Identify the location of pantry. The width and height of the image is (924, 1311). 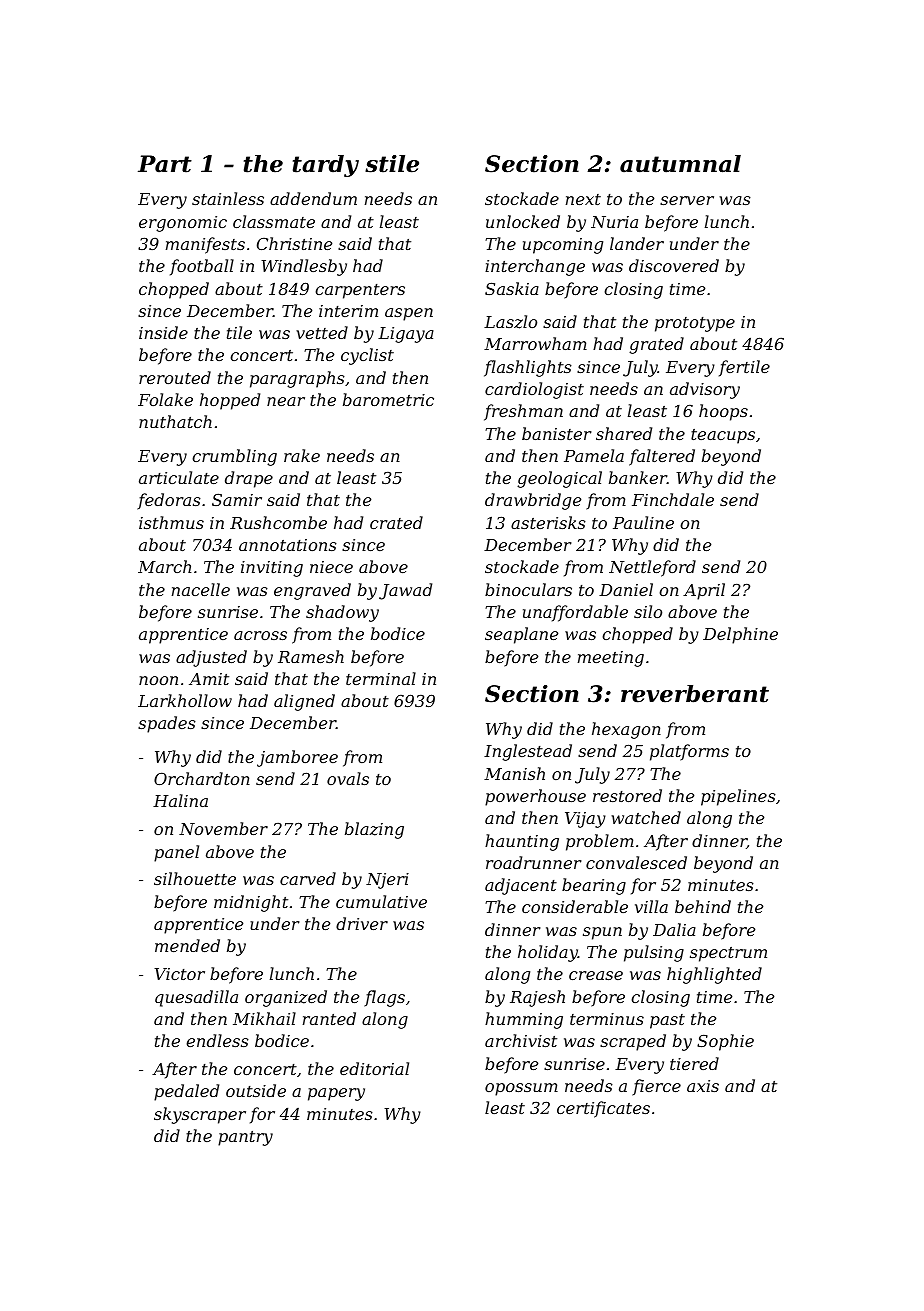
(245, 1138).
